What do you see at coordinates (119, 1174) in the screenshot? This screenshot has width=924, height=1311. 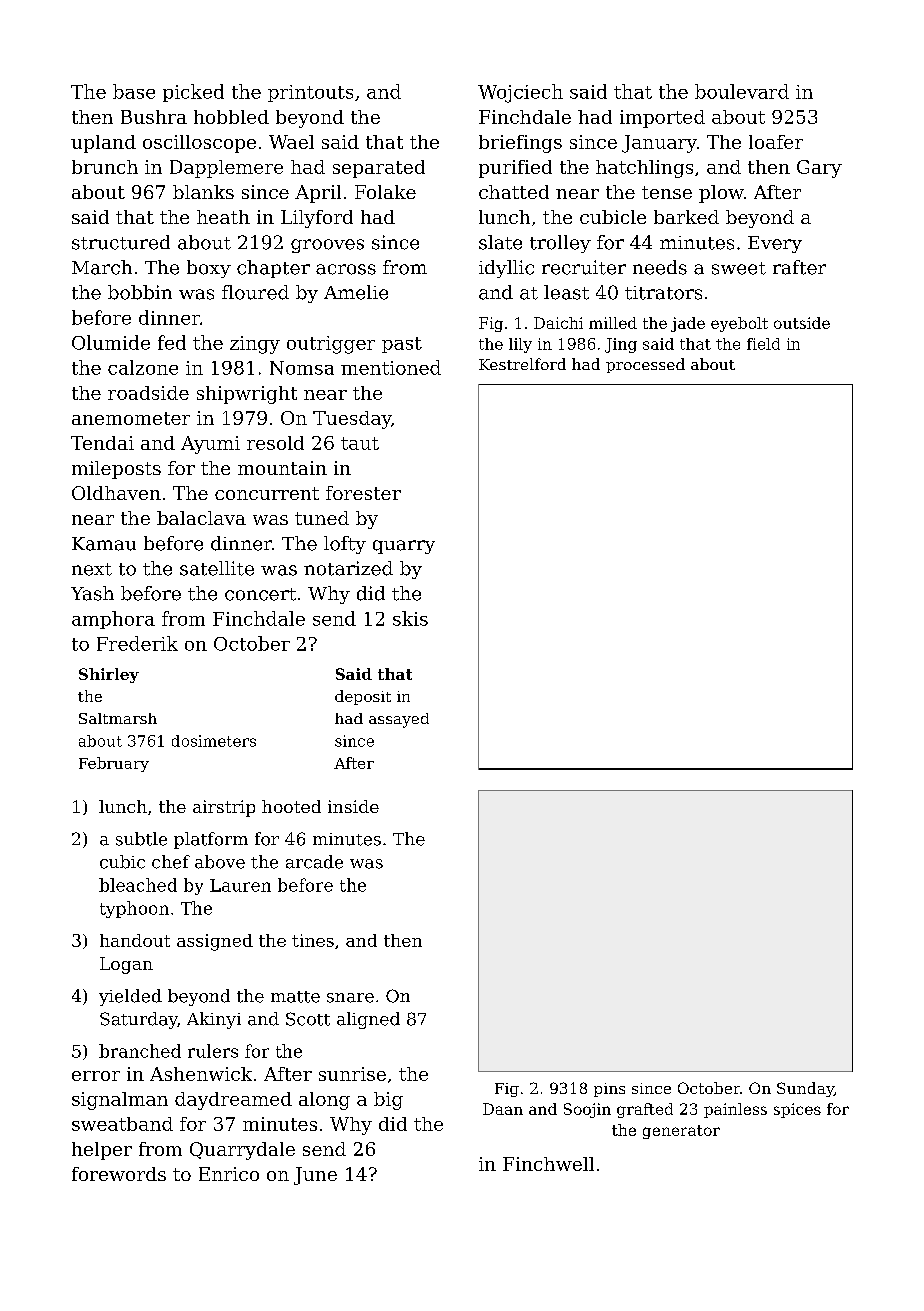 I see `forewords` at bounding box center [119, 1174].
